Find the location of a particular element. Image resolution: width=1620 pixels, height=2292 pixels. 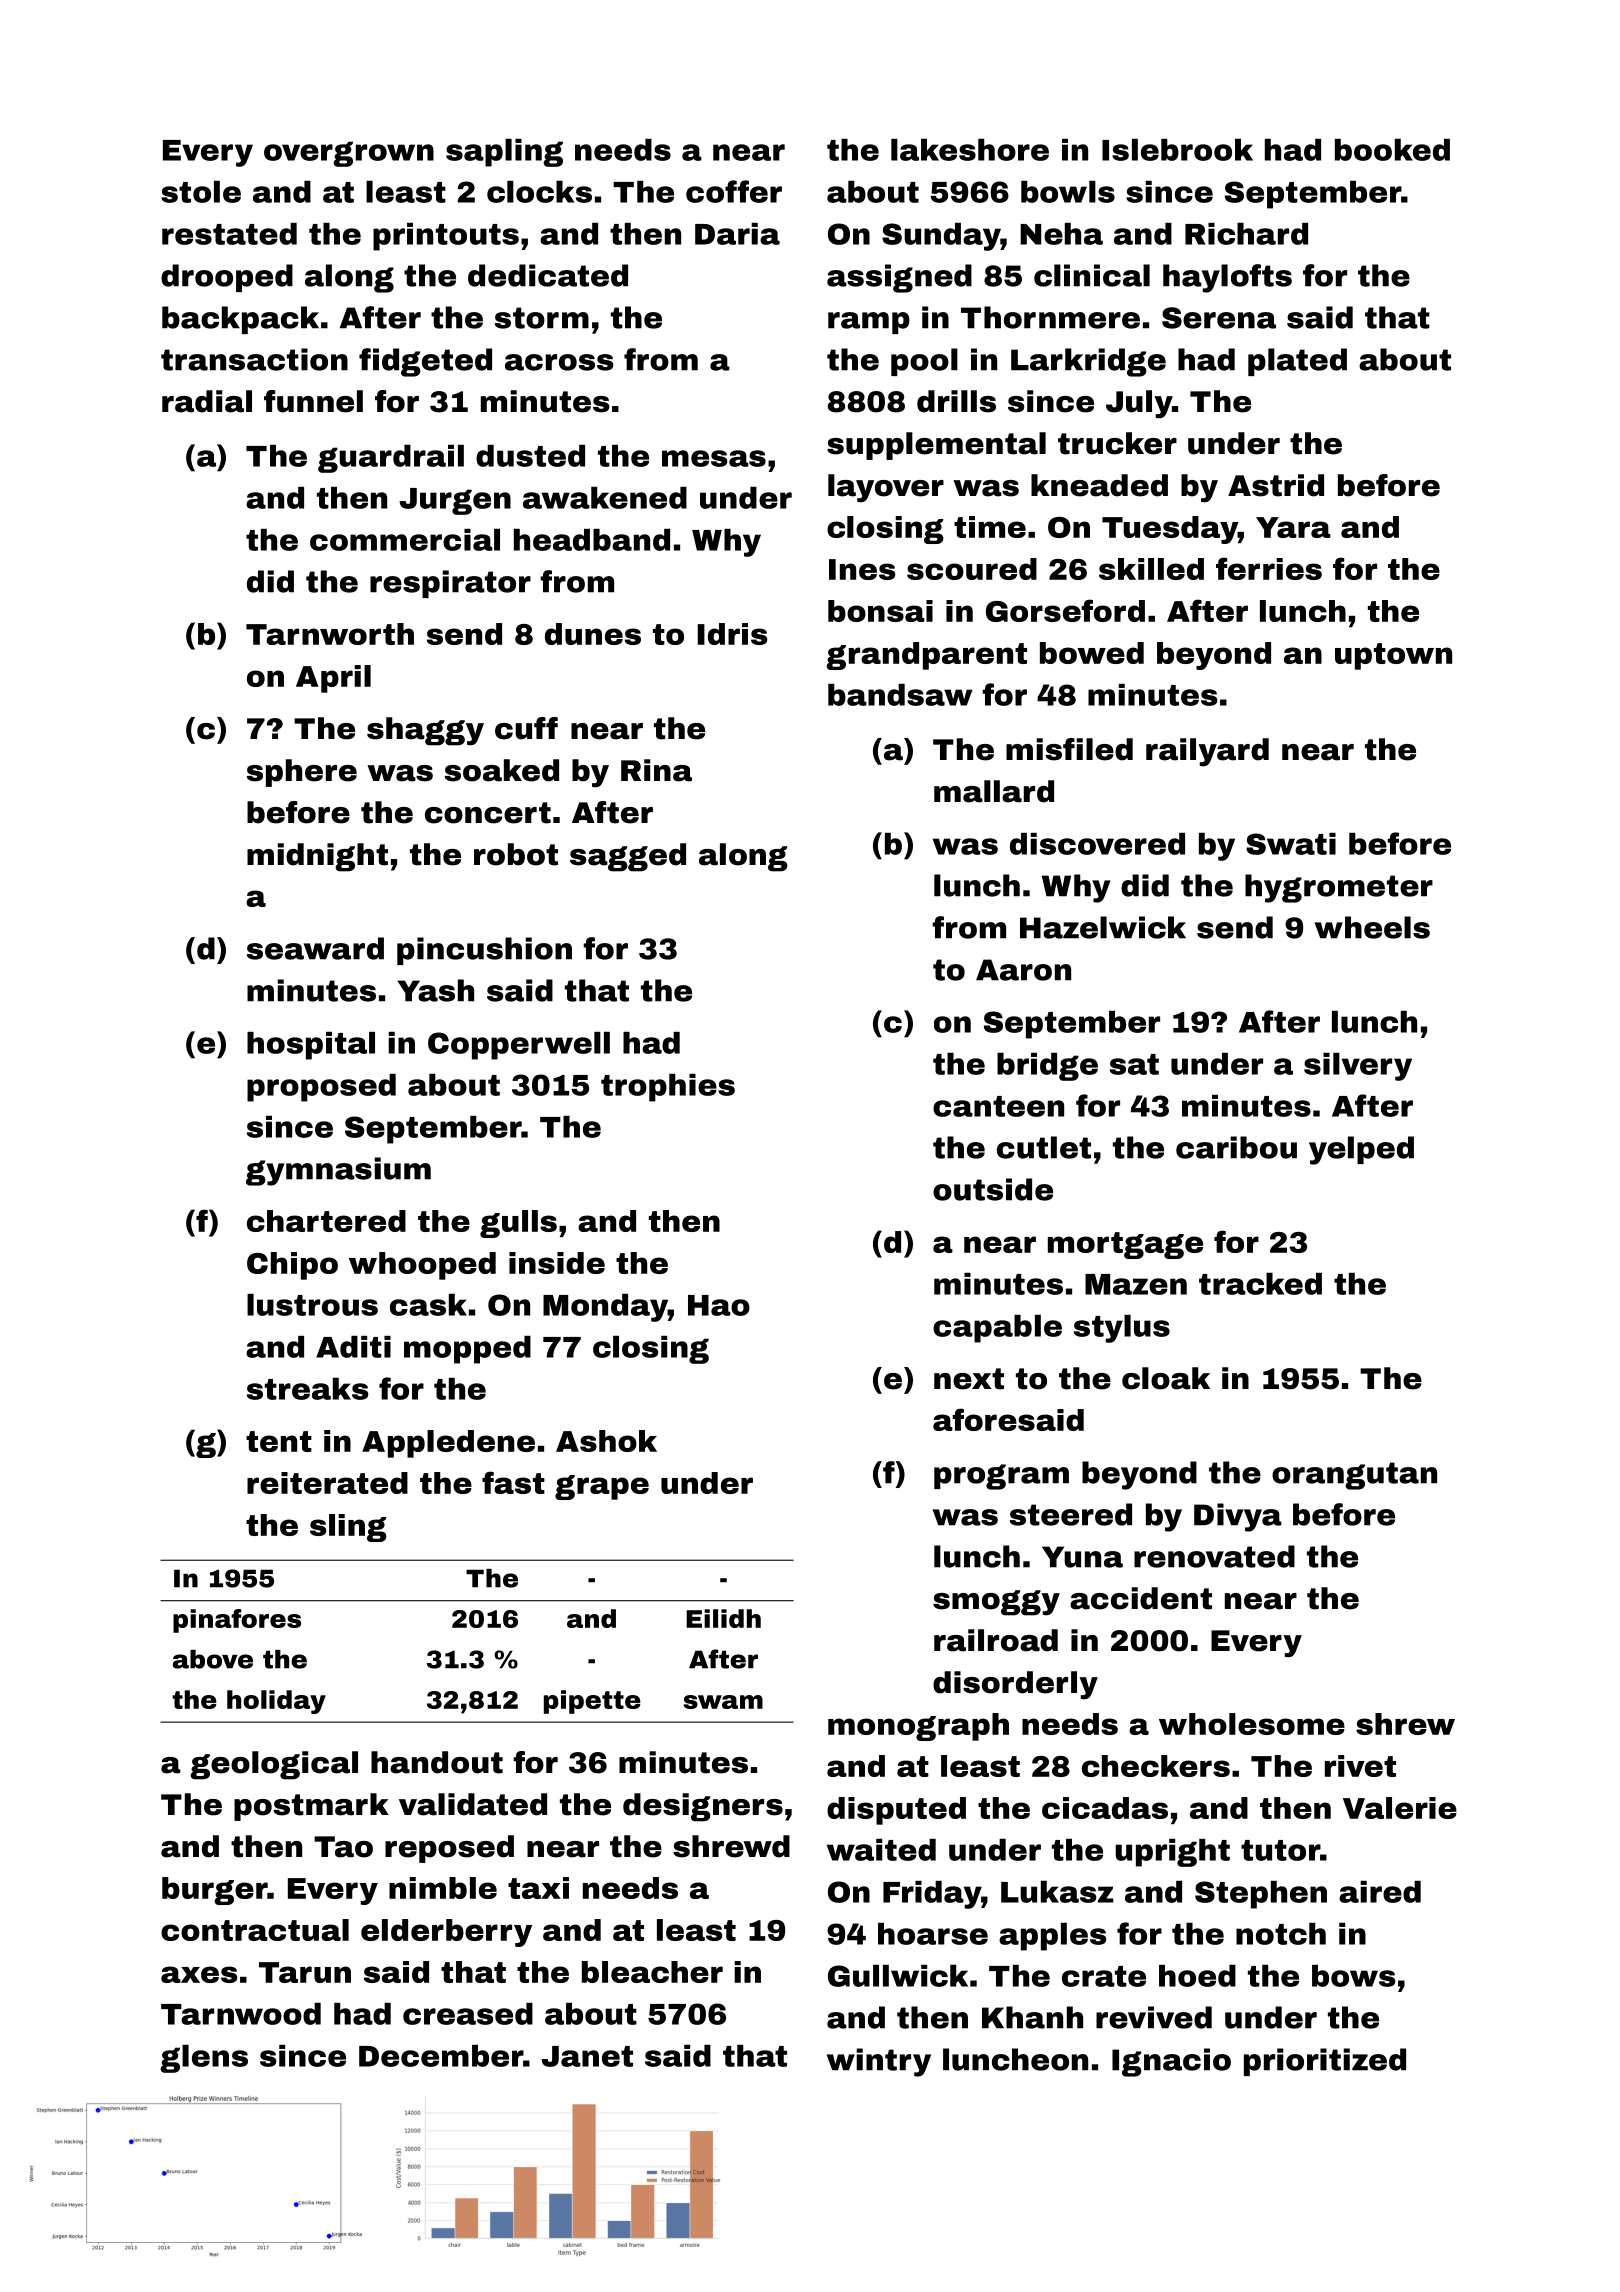

Chipo is located at coordinates (292, 1266).
